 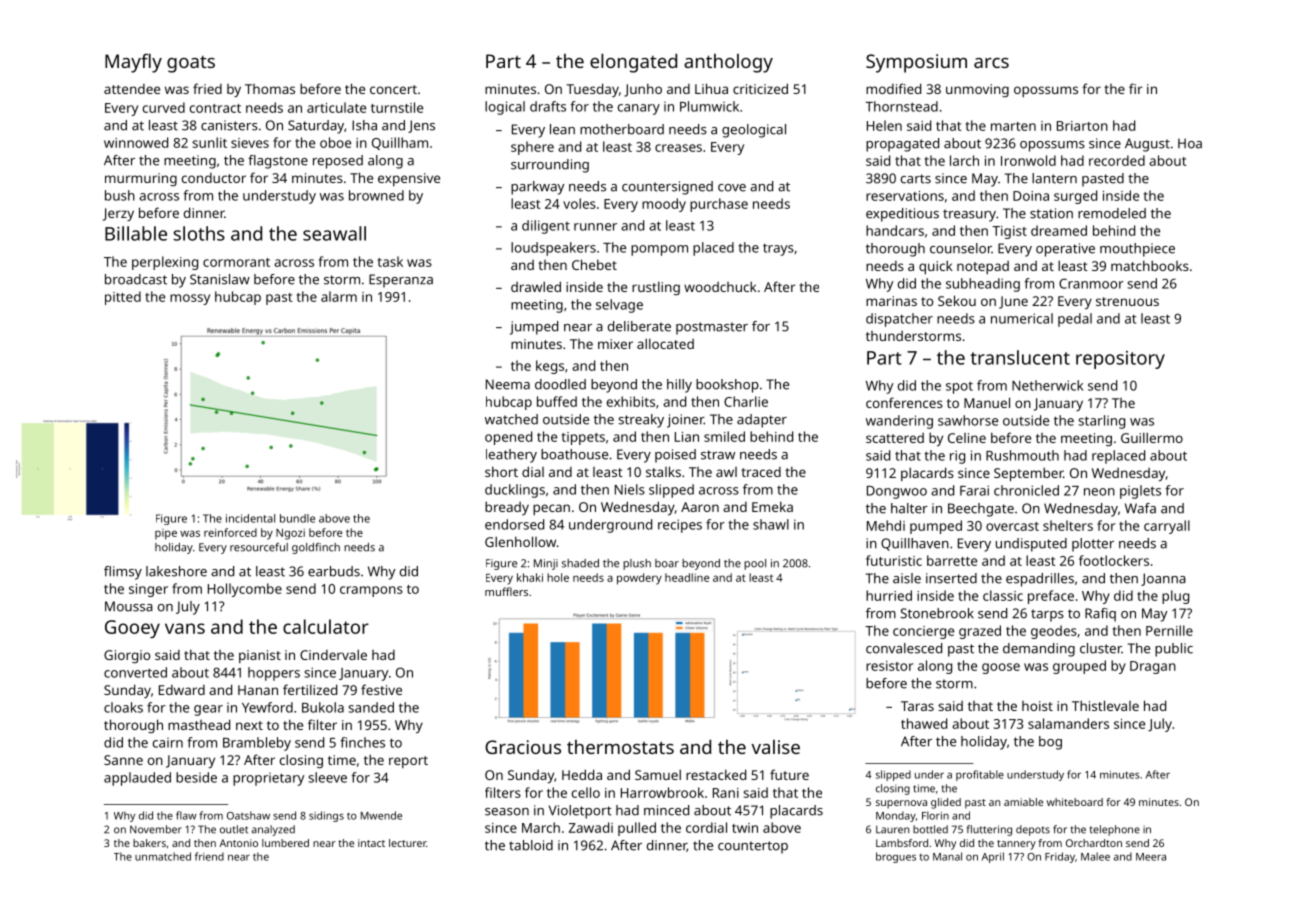 I want to click on arcs, so click(x=991, y=63).
